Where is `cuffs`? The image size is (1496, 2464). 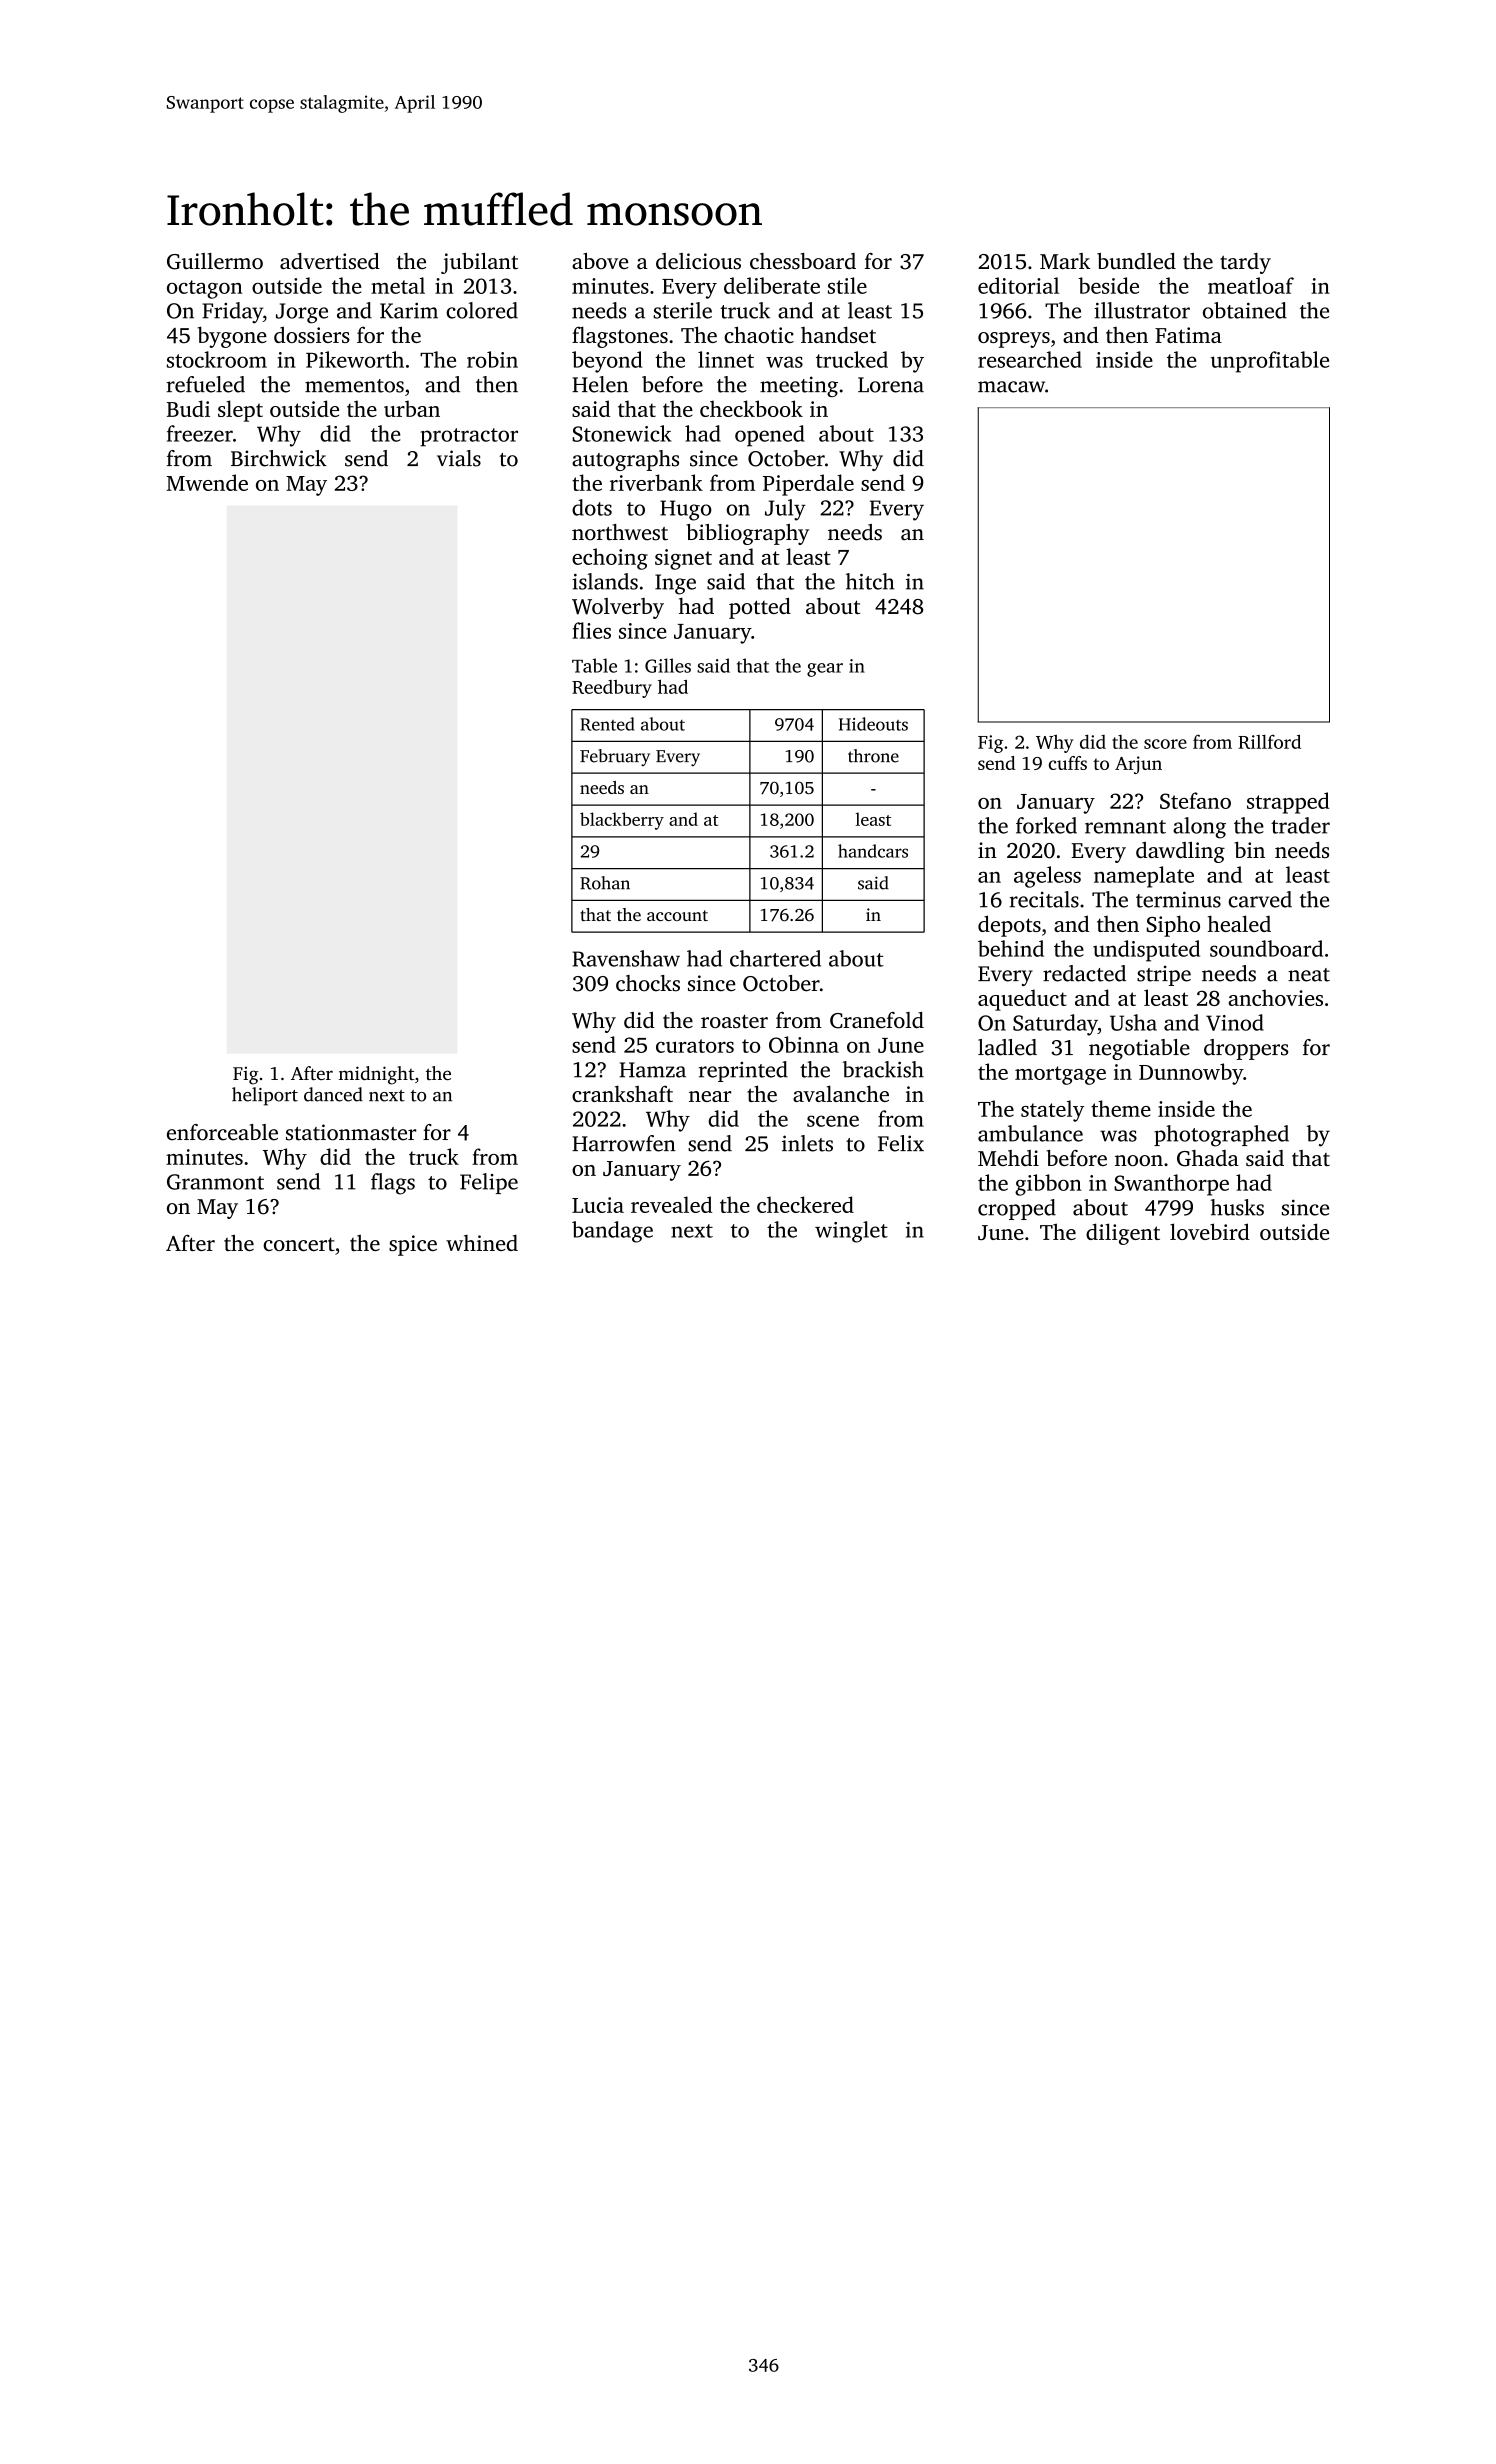
cuffs is located at coordinates (1068, 763).
